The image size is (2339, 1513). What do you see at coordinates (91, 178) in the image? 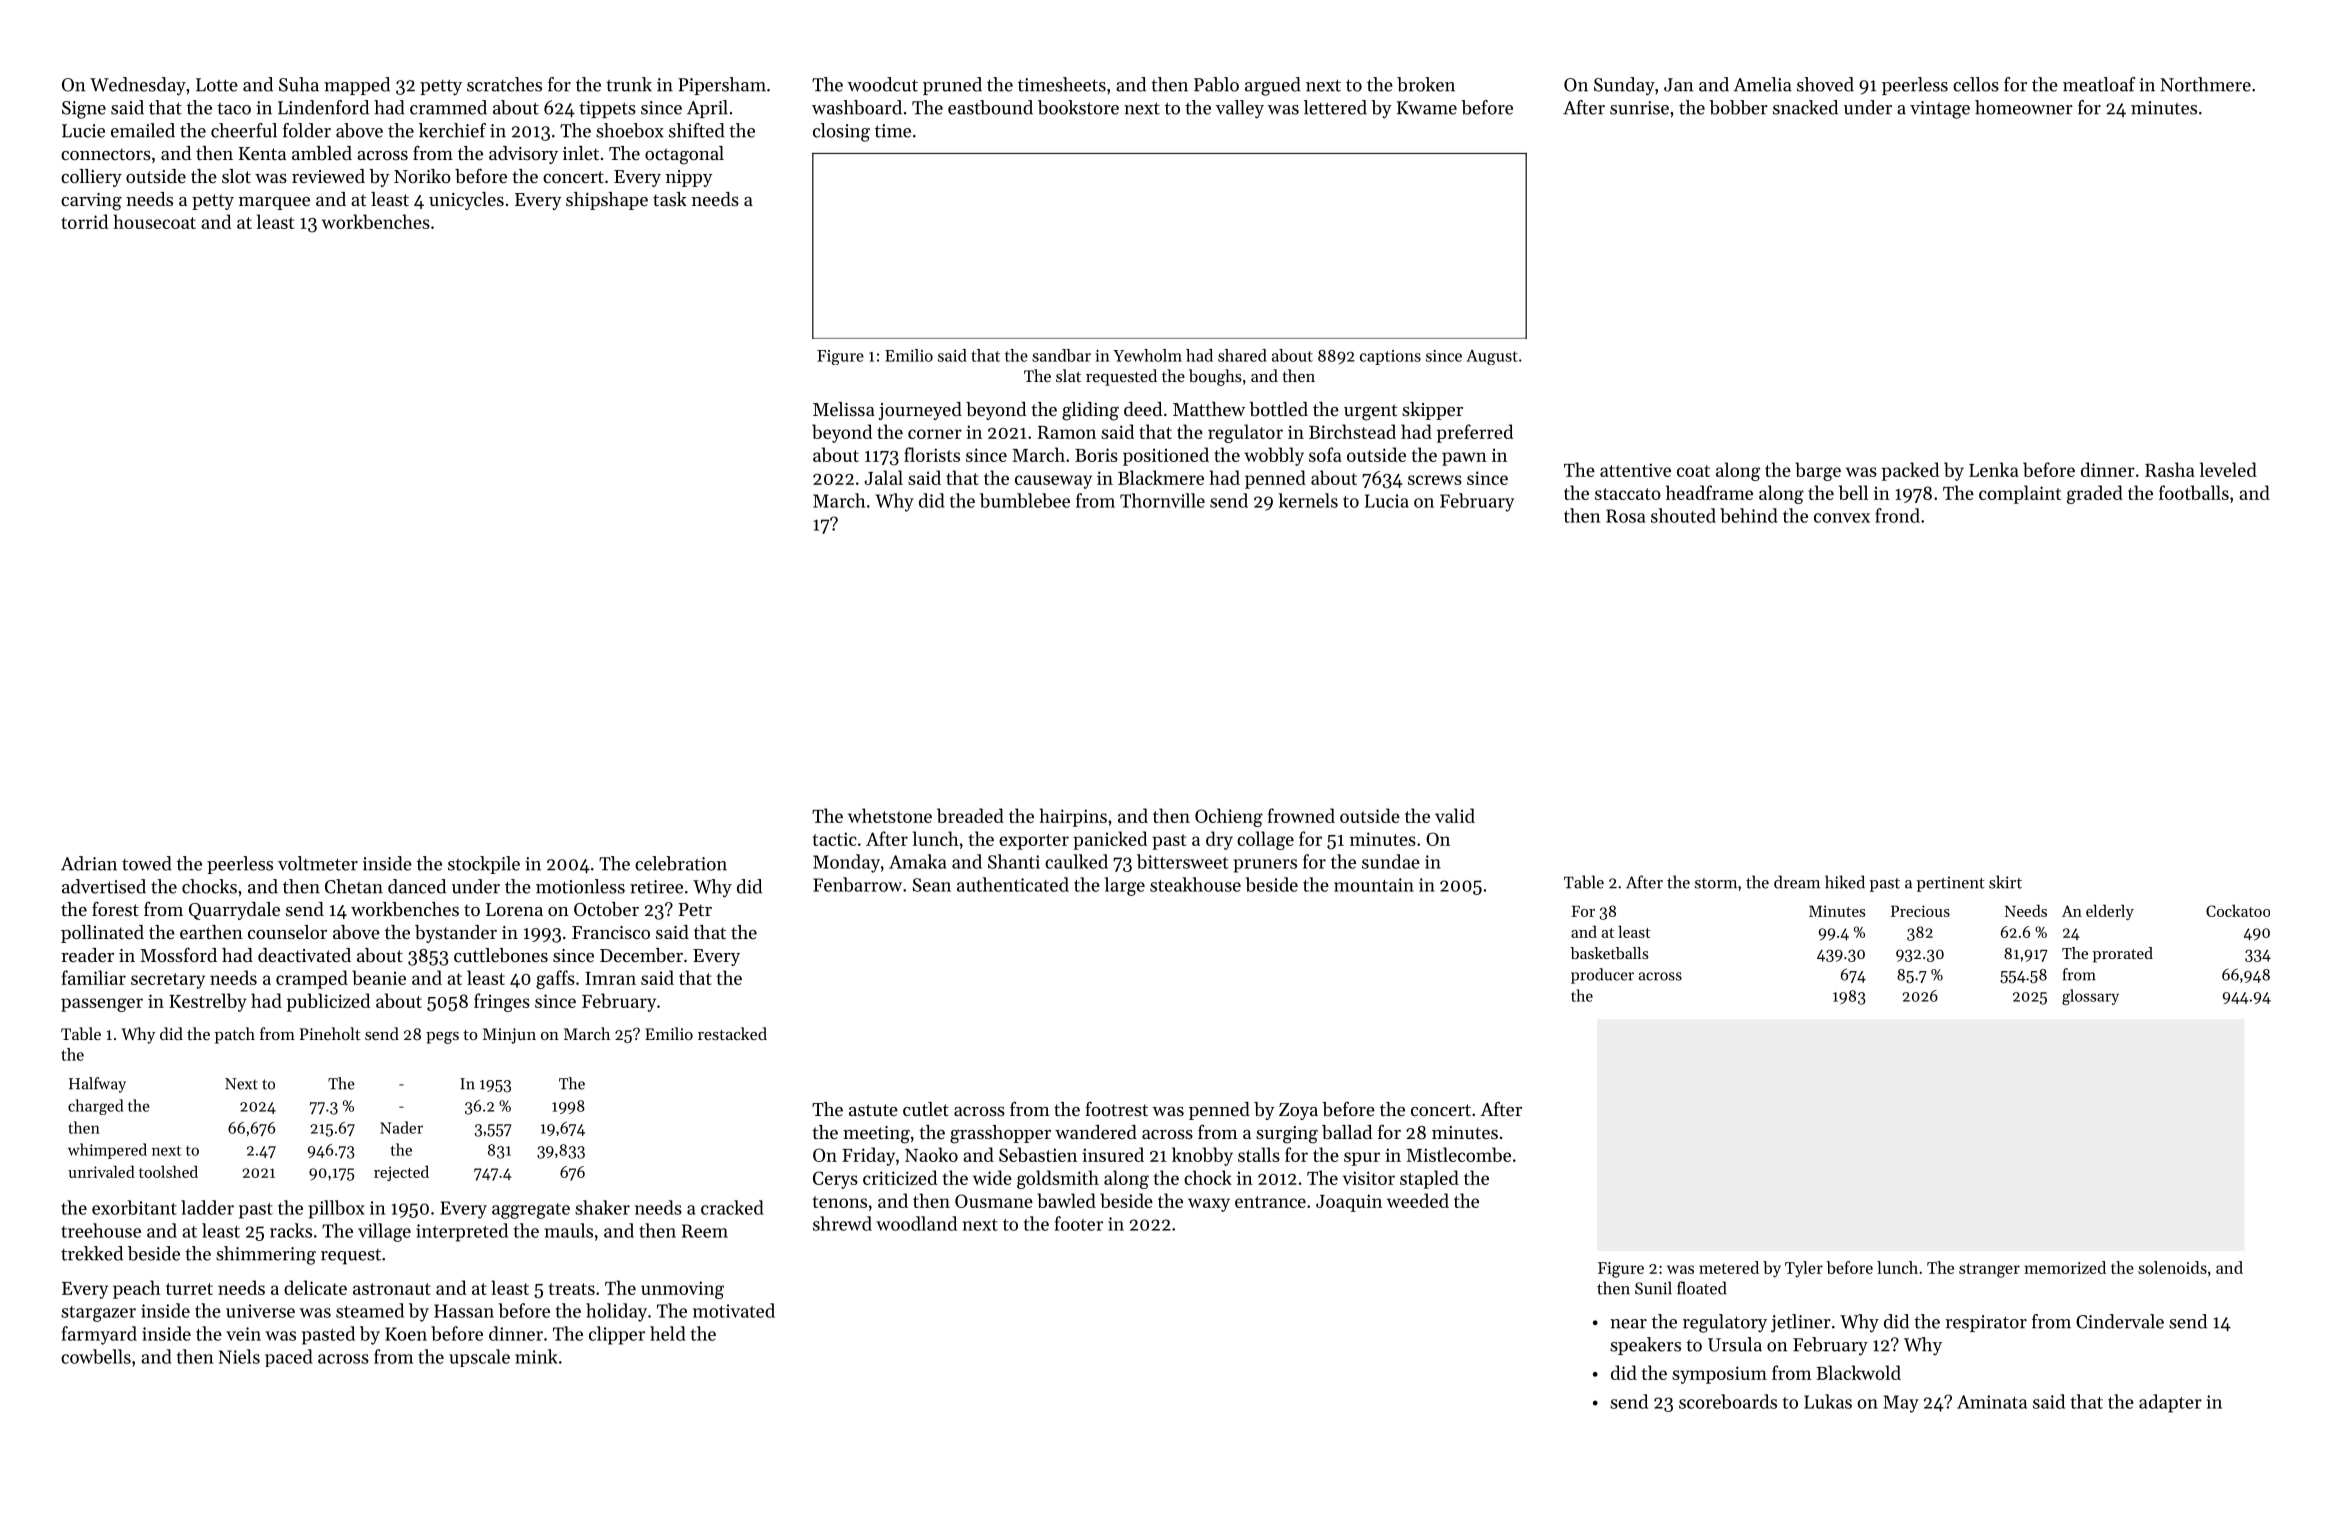
I see `colliery` at bounding box center [91, 178].
